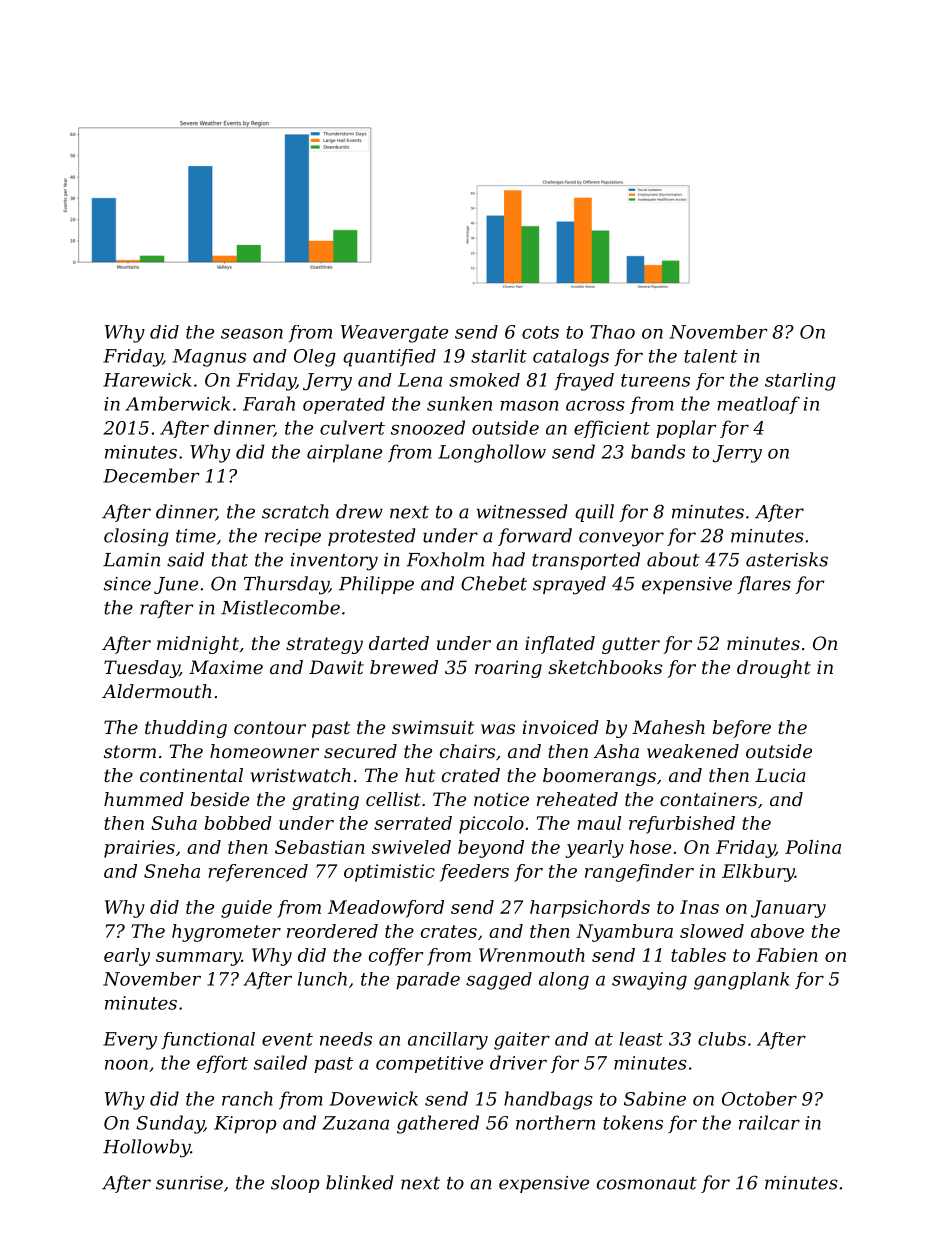 The image size is (952, 1233). Describe the element at coordinates (130, 1041) in the screenshot. I see `Every` at that location.
